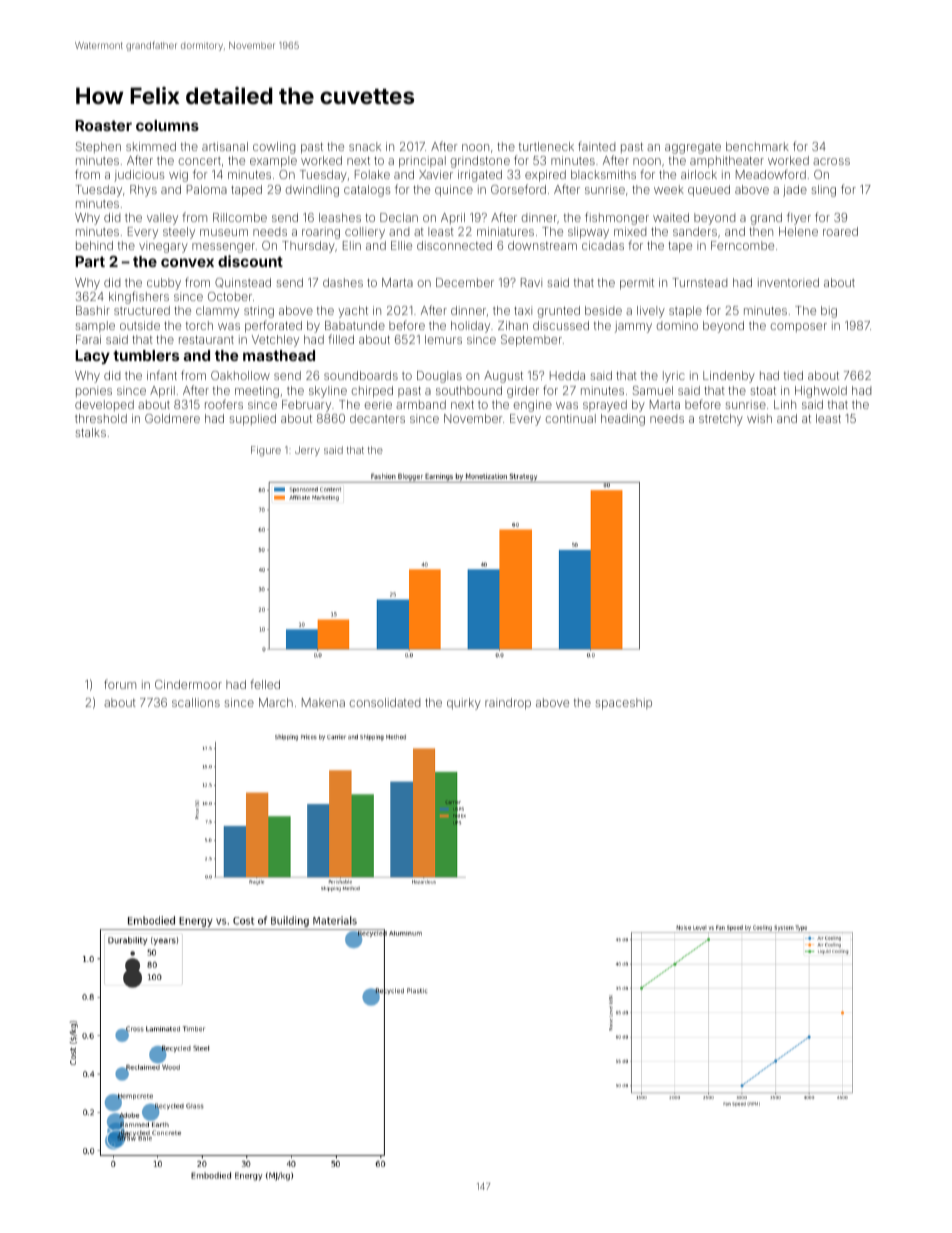  What do you see at coordinates (312, 191) in the image?
I see `dwindling` at bounding box center [312, 191].
